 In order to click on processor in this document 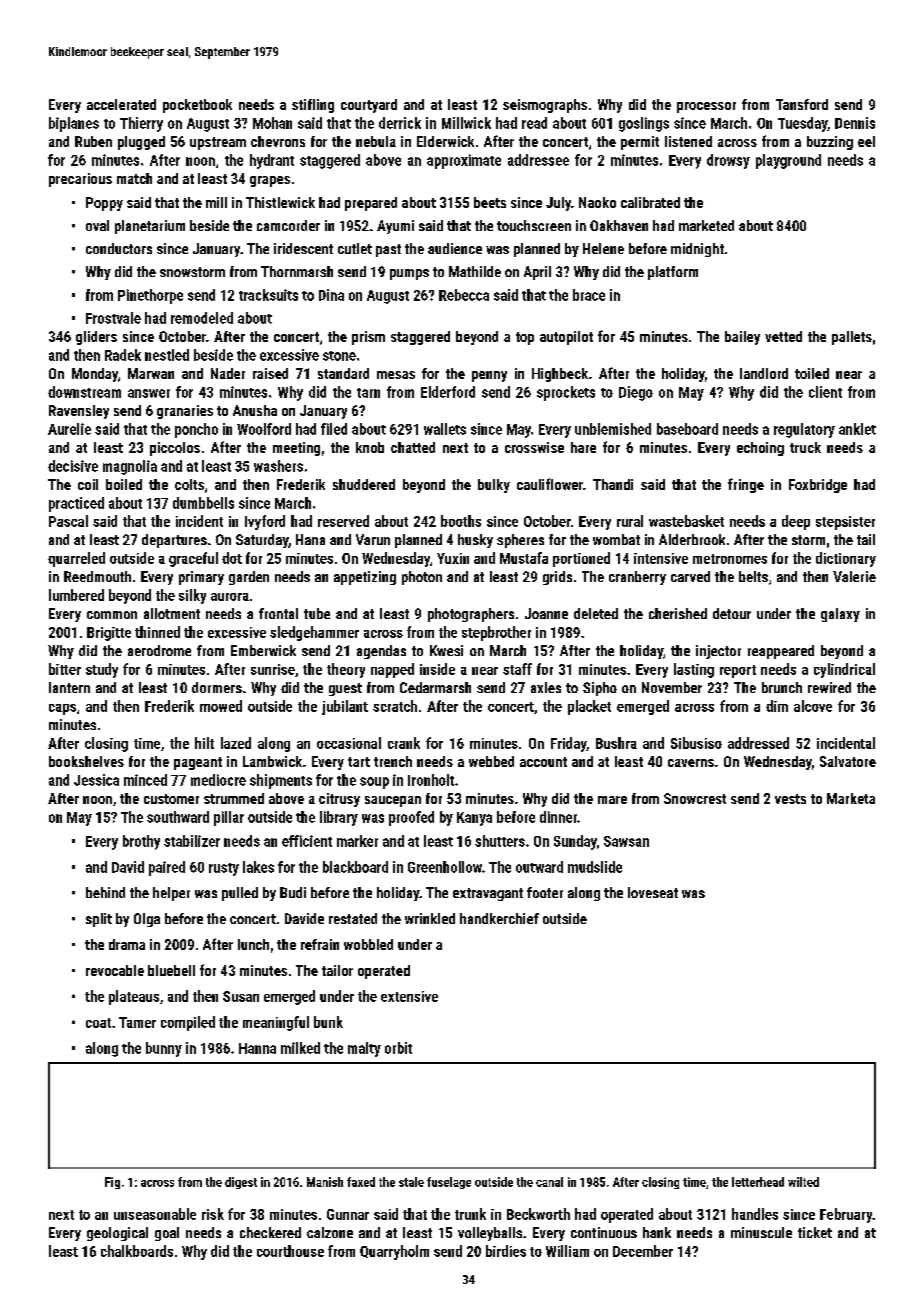, I will do `click(706, 107)`.
